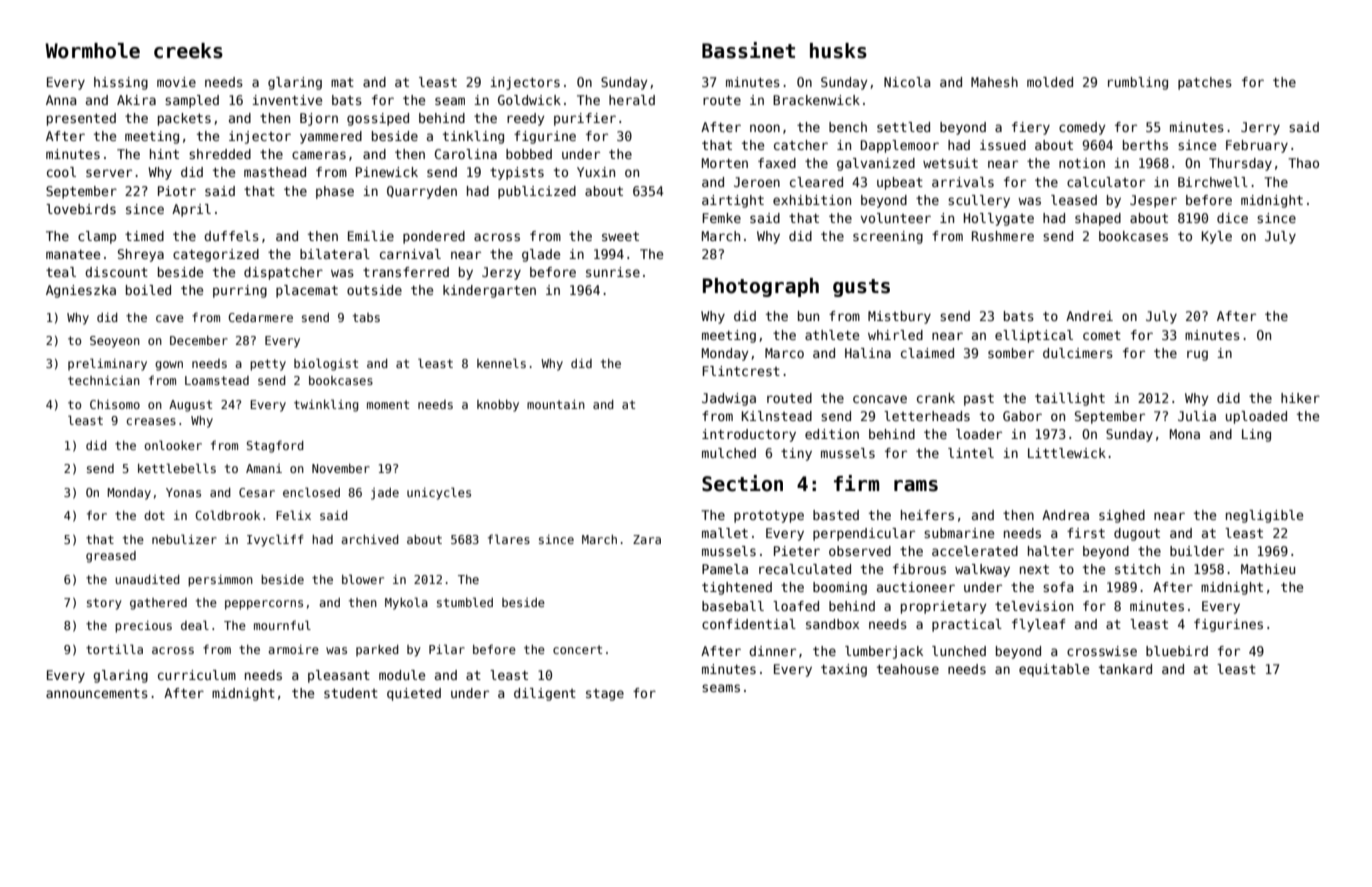  What do you see at coordinates (1038, 625) in the image?
I see `flyleaf` at bounding box center [1038, 625].
